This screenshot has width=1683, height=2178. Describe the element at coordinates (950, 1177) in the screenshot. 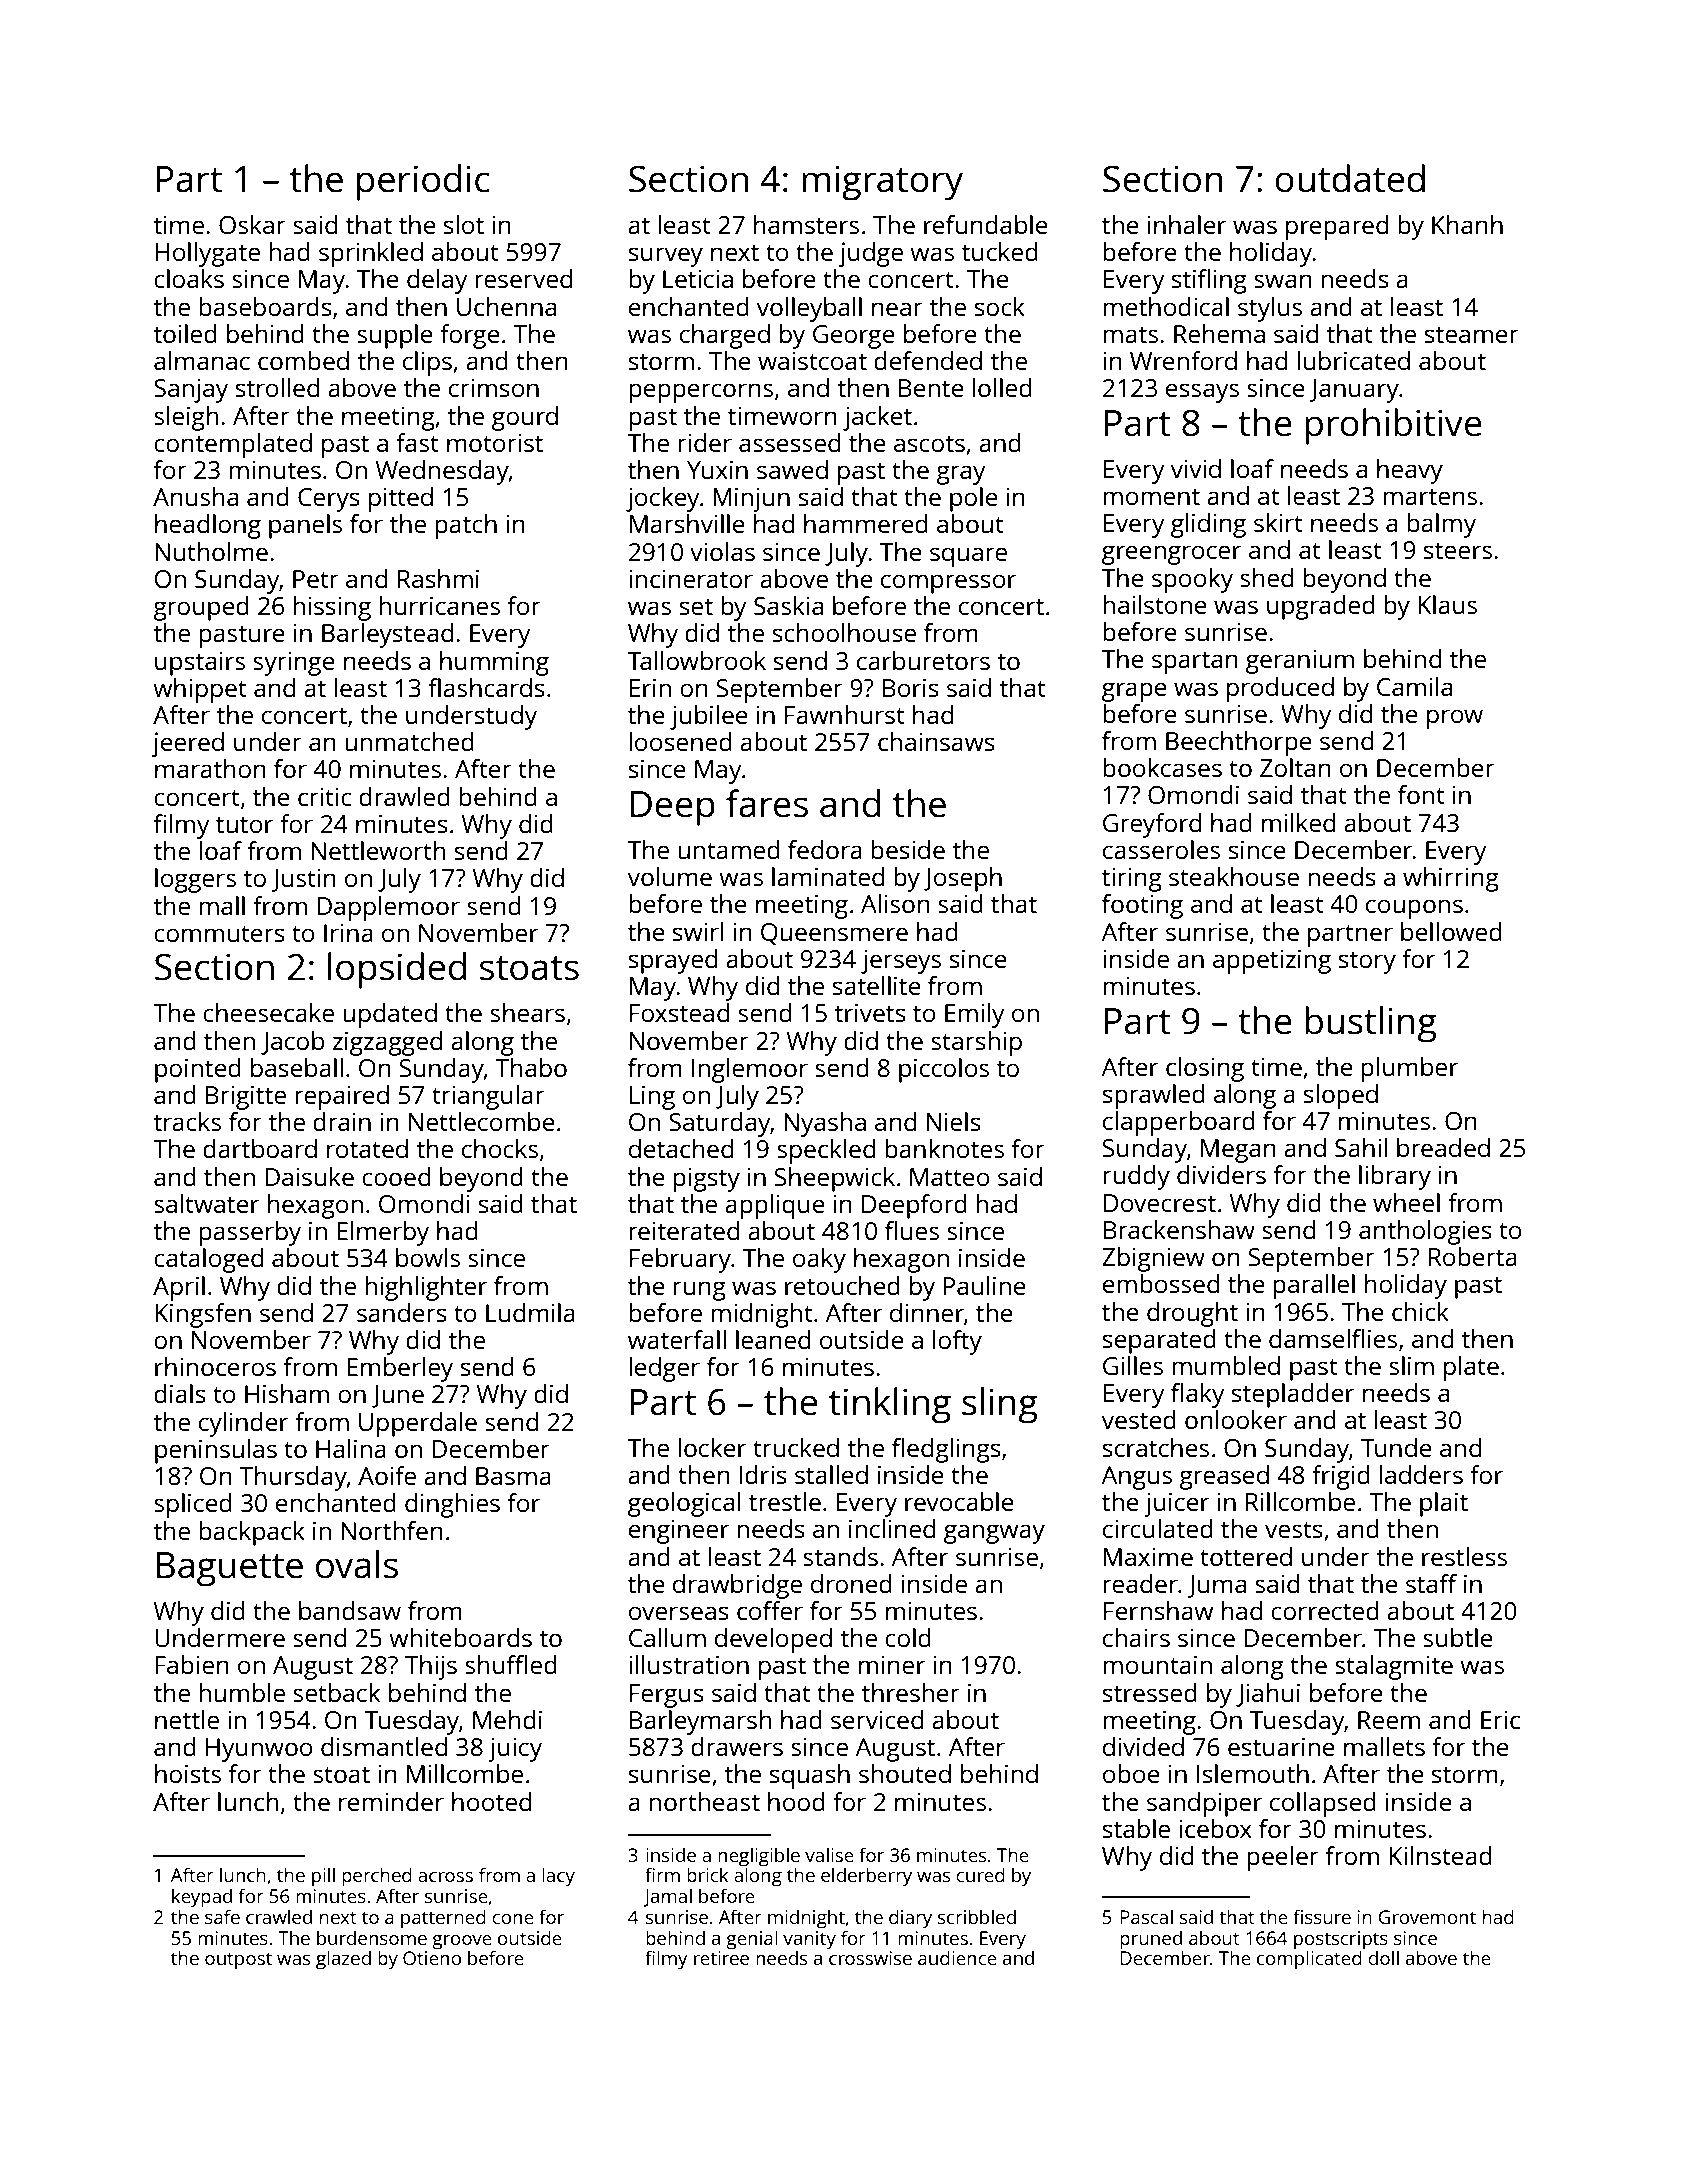

I see `Matteo` at that location.
